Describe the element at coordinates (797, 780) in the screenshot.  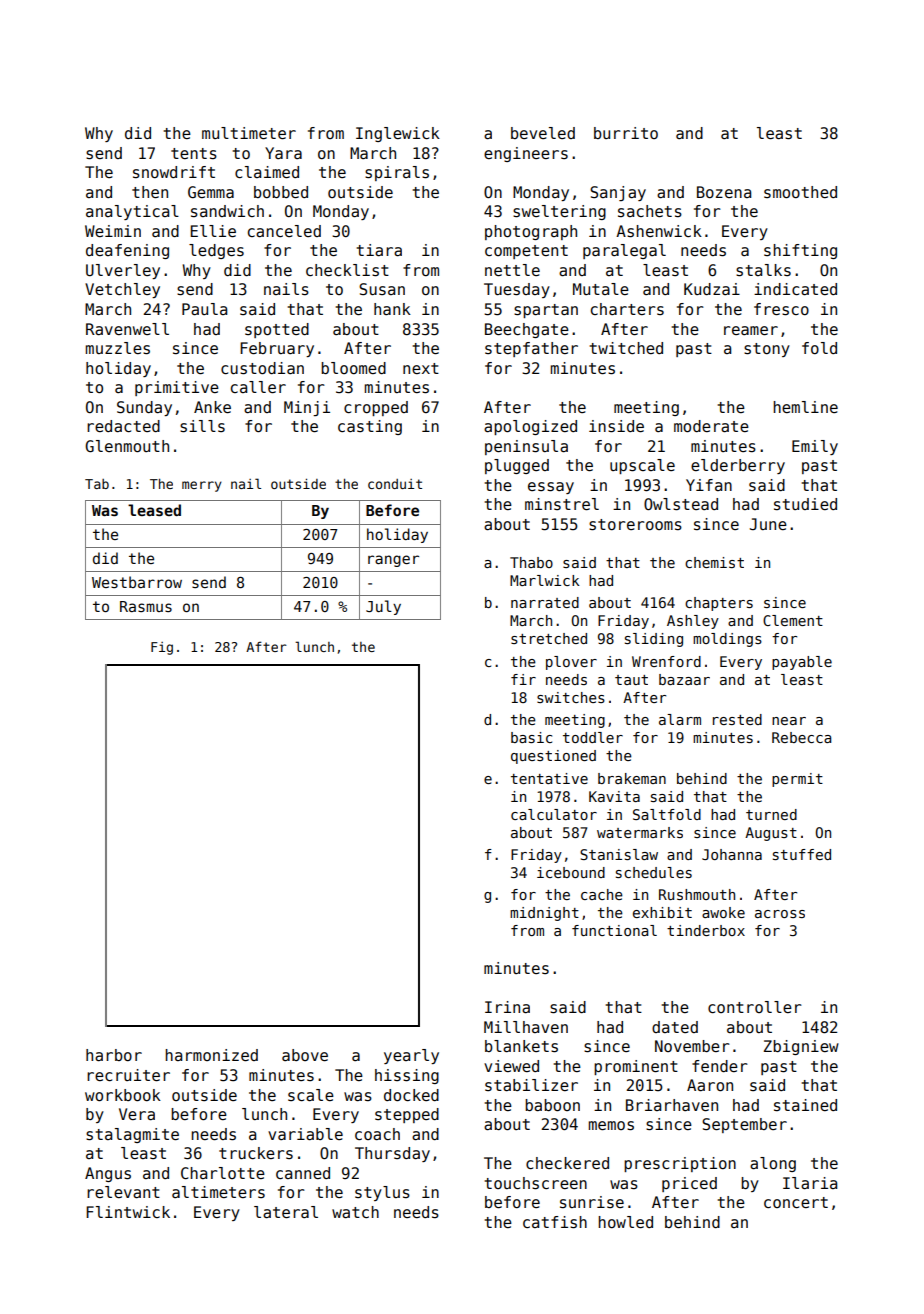
I see `permit` at that location.
